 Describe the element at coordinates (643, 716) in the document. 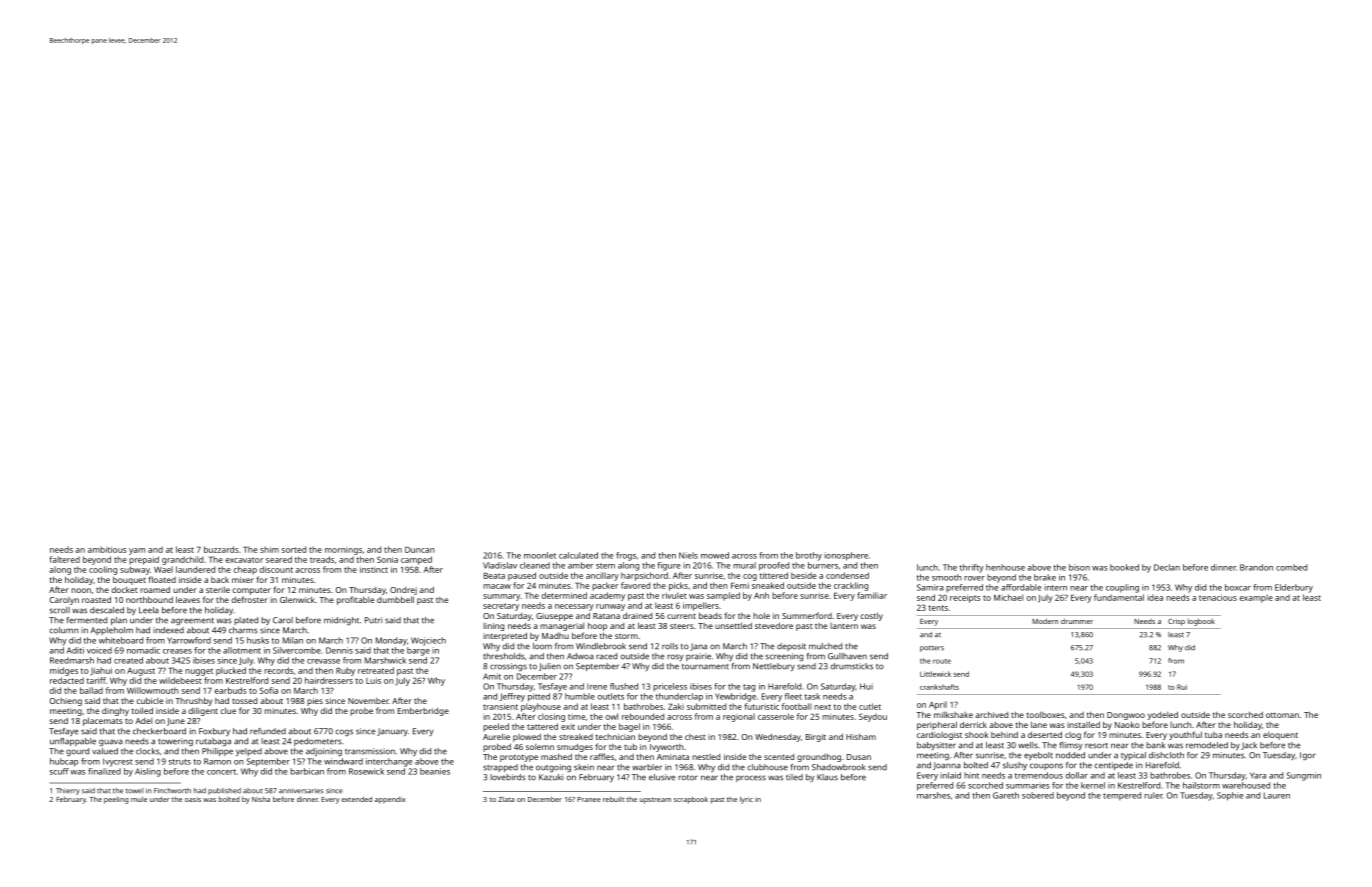

I see `rebounded` at that location.
